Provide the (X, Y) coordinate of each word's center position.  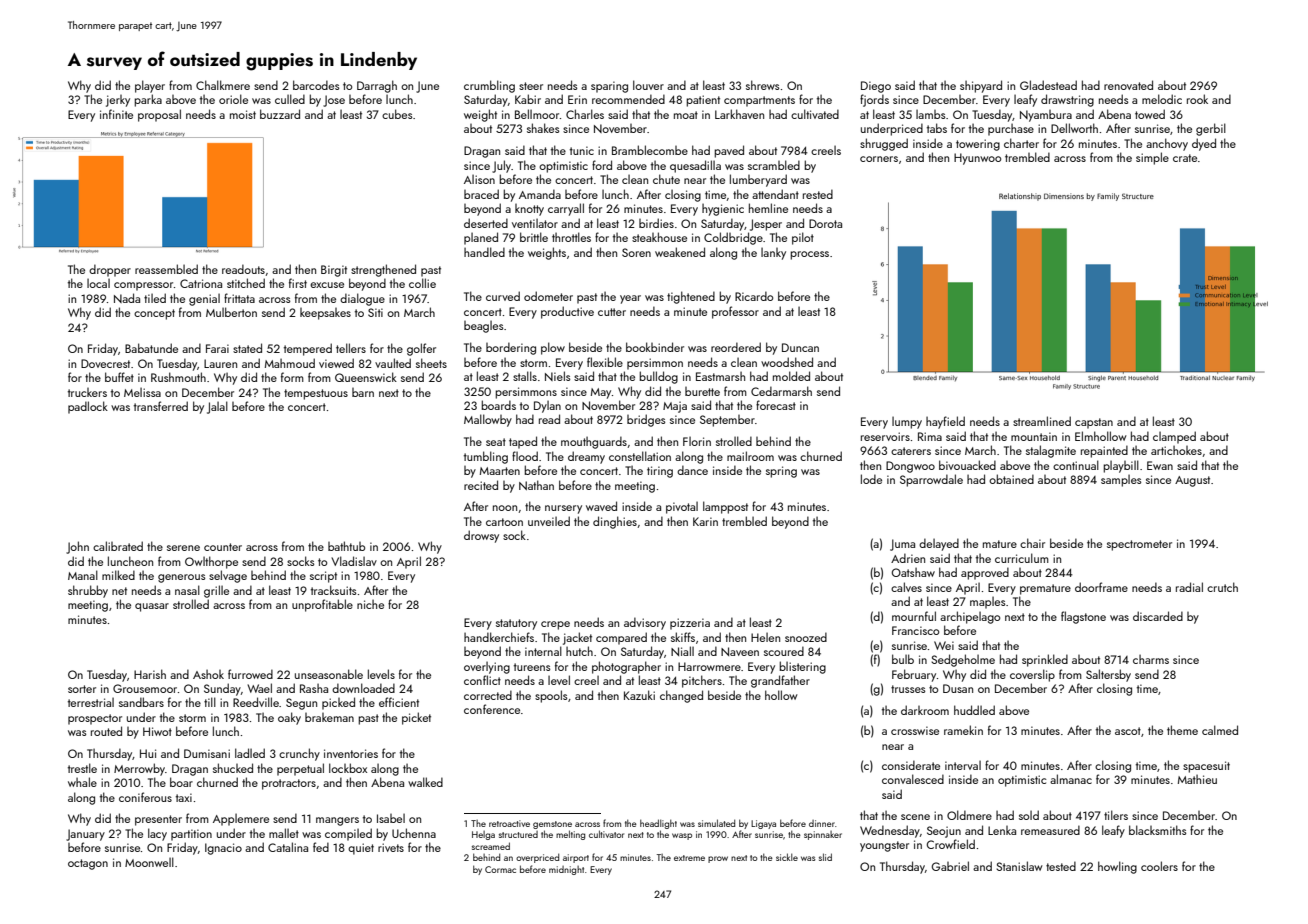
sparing (609, 87)
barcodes (316, 85)
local (98, 283)
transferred (161, 406)
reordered (736, 347)
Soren (636, 252)
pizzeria (690, 624)
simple (1152, 158)
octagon (88, 864)
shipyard (981, 86)
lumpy (907, 422)
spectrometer (1139, 545)
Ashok (208, 674)
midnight (566, 870)
